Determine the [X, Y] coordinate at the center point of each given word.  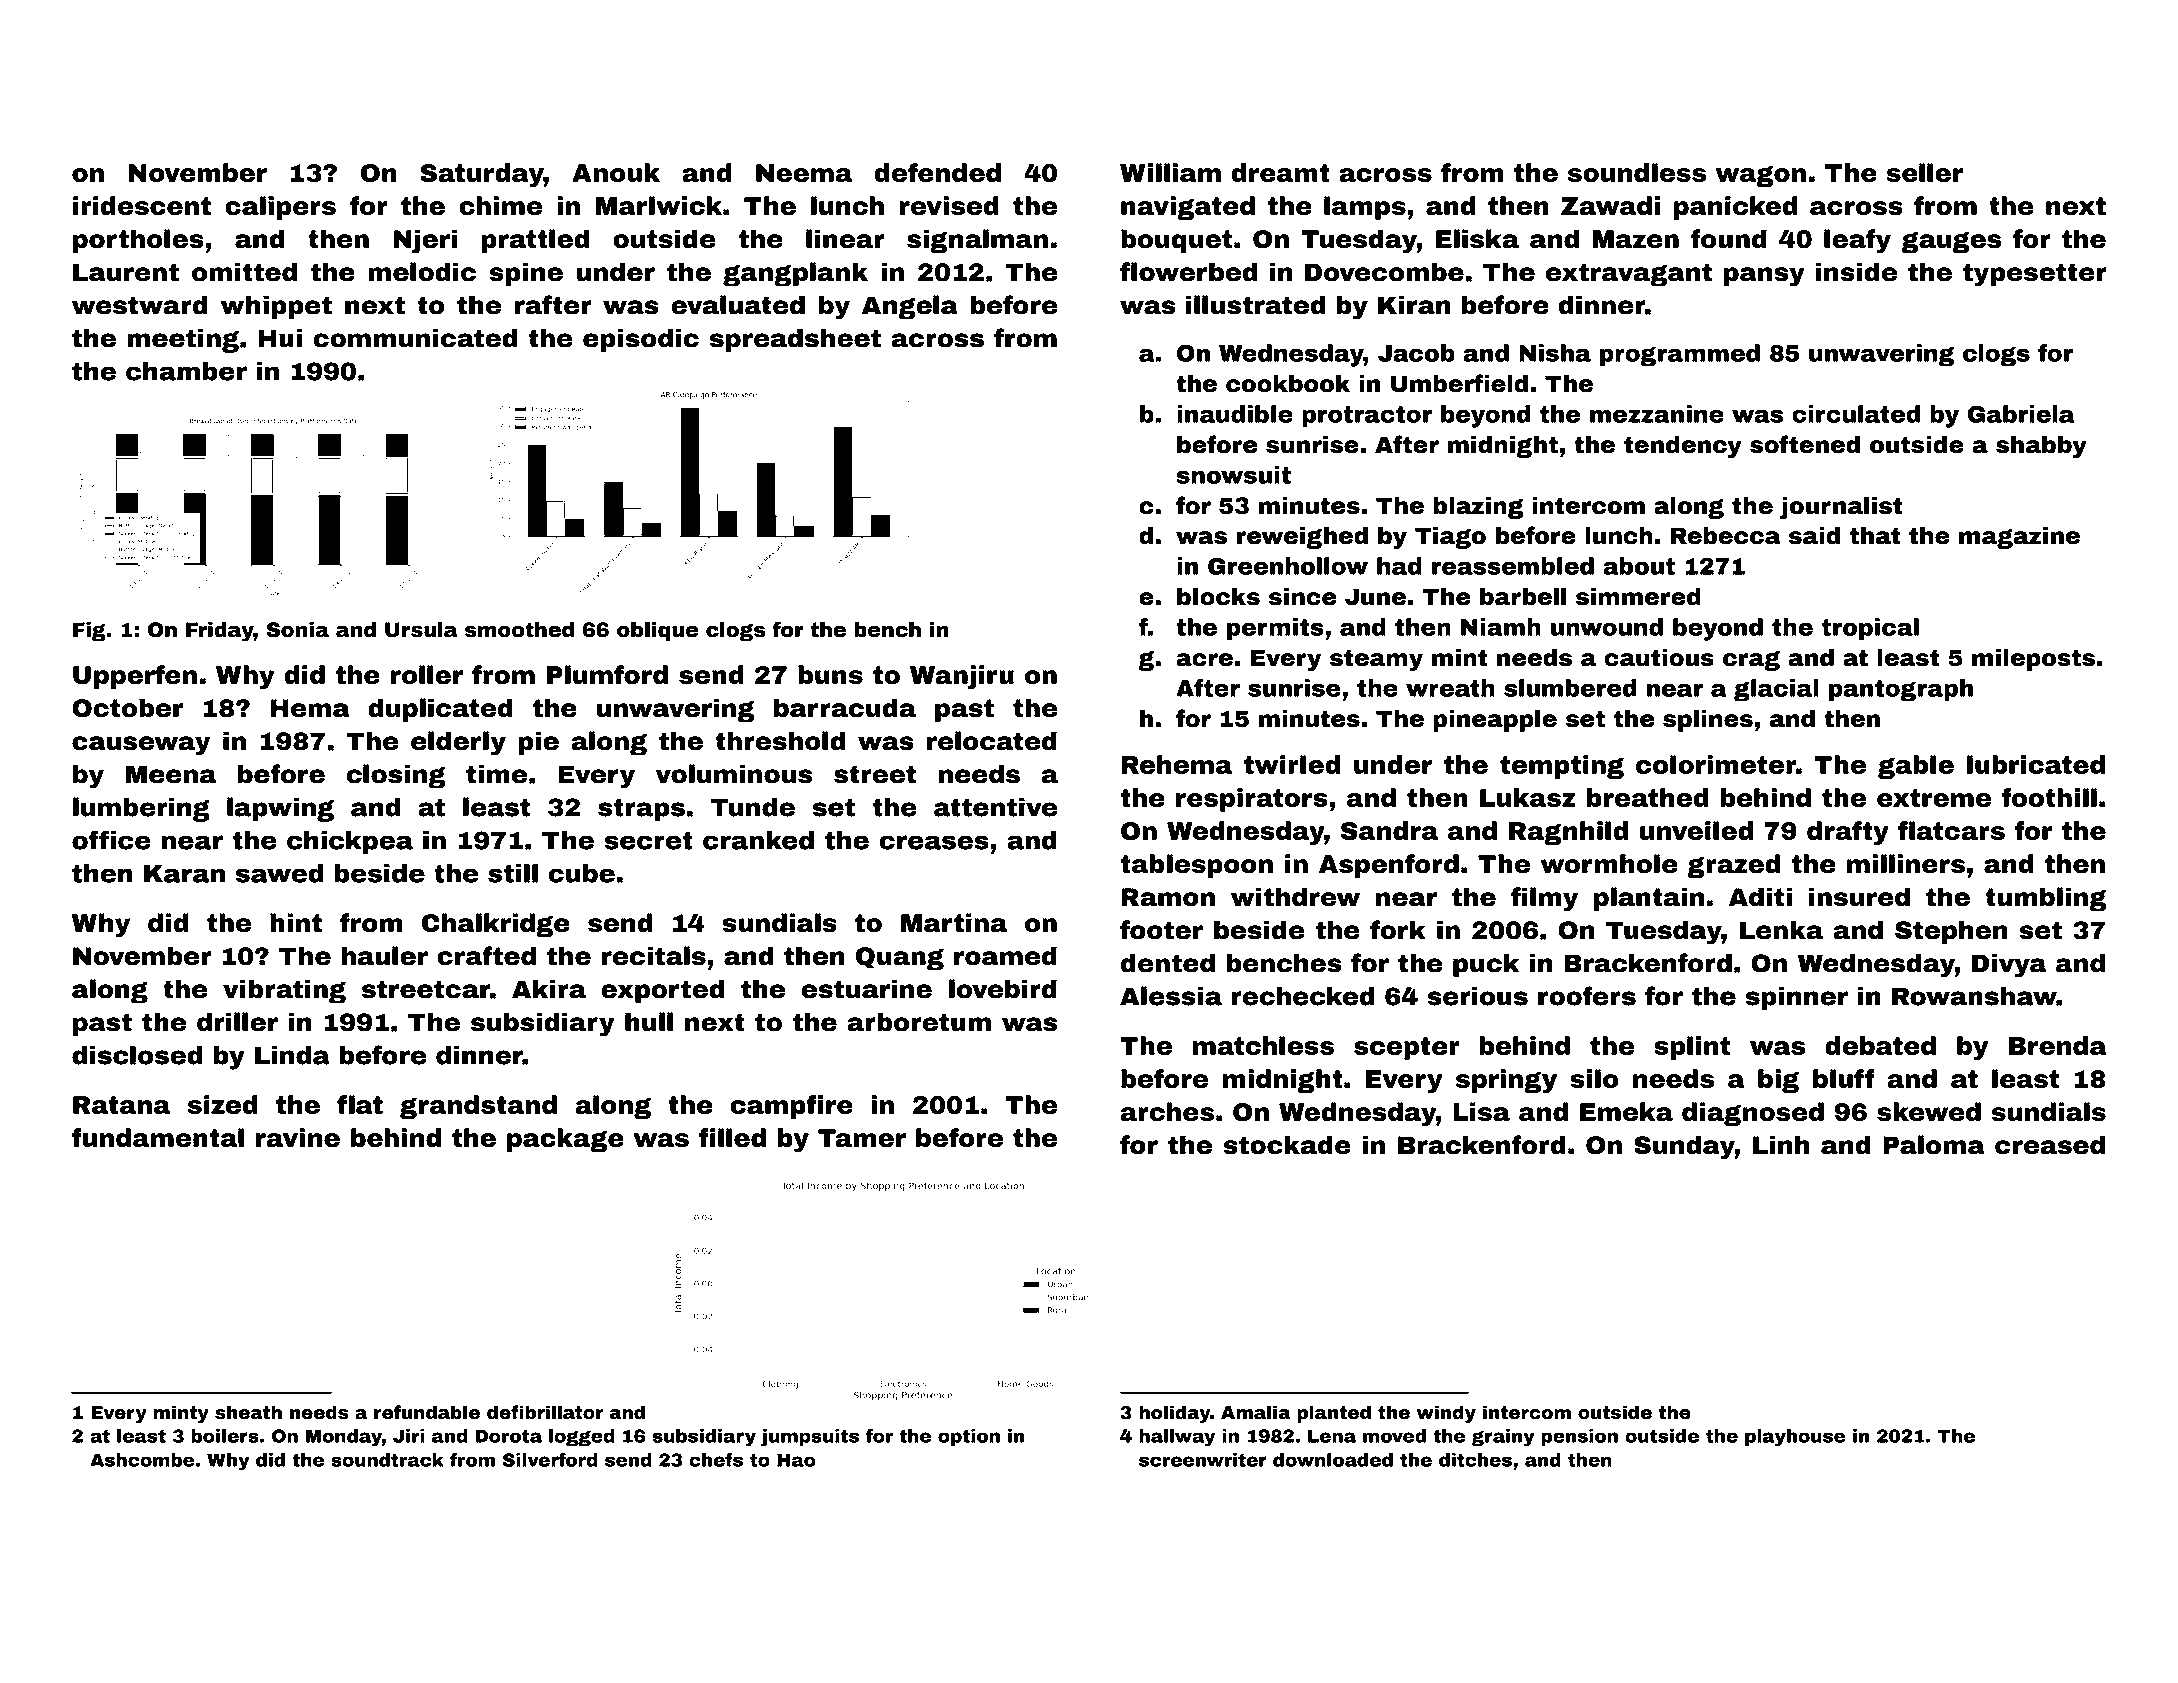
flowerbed [1189, 272]
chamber [186, 371]
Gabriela [2021, 414]
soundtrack [387, 1460]
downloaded [1333, 1460]
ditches [1475, 1460]
